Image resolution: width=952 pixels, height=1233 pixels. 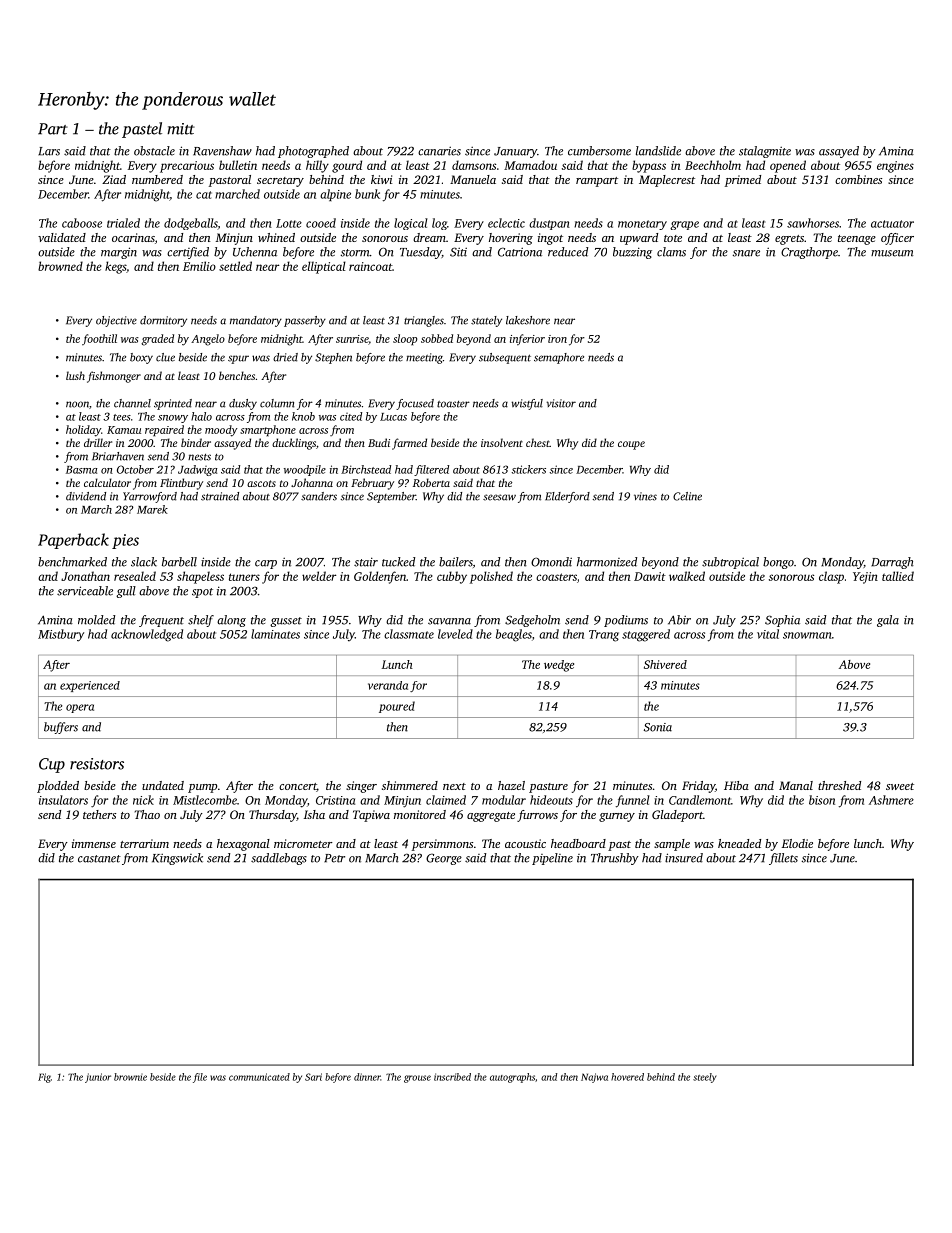 I want to click on semaphore, so click(x=559, y=358).
